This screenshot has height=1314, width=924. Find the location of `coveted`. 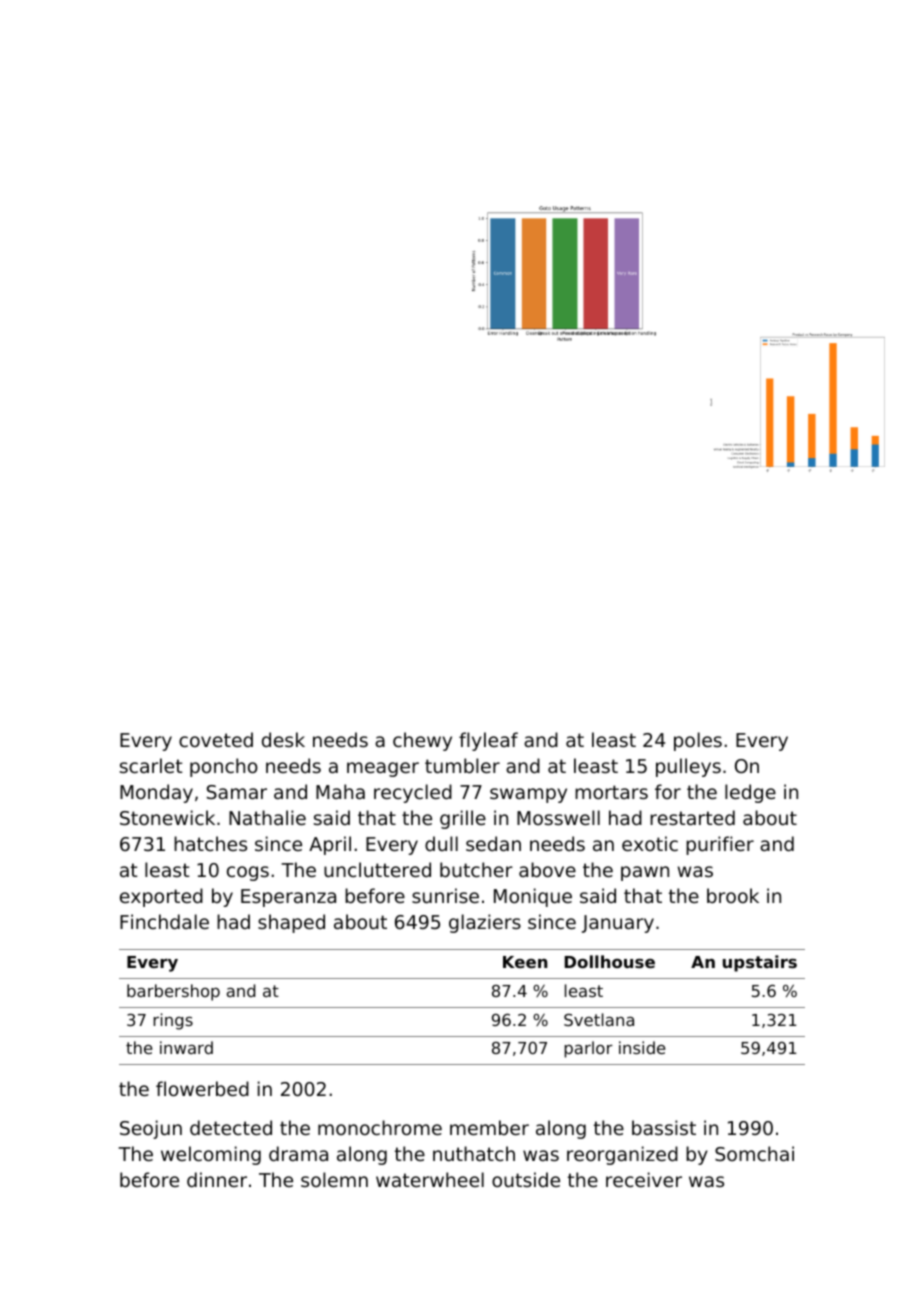

coveted is located at coordinates (216, 739).
